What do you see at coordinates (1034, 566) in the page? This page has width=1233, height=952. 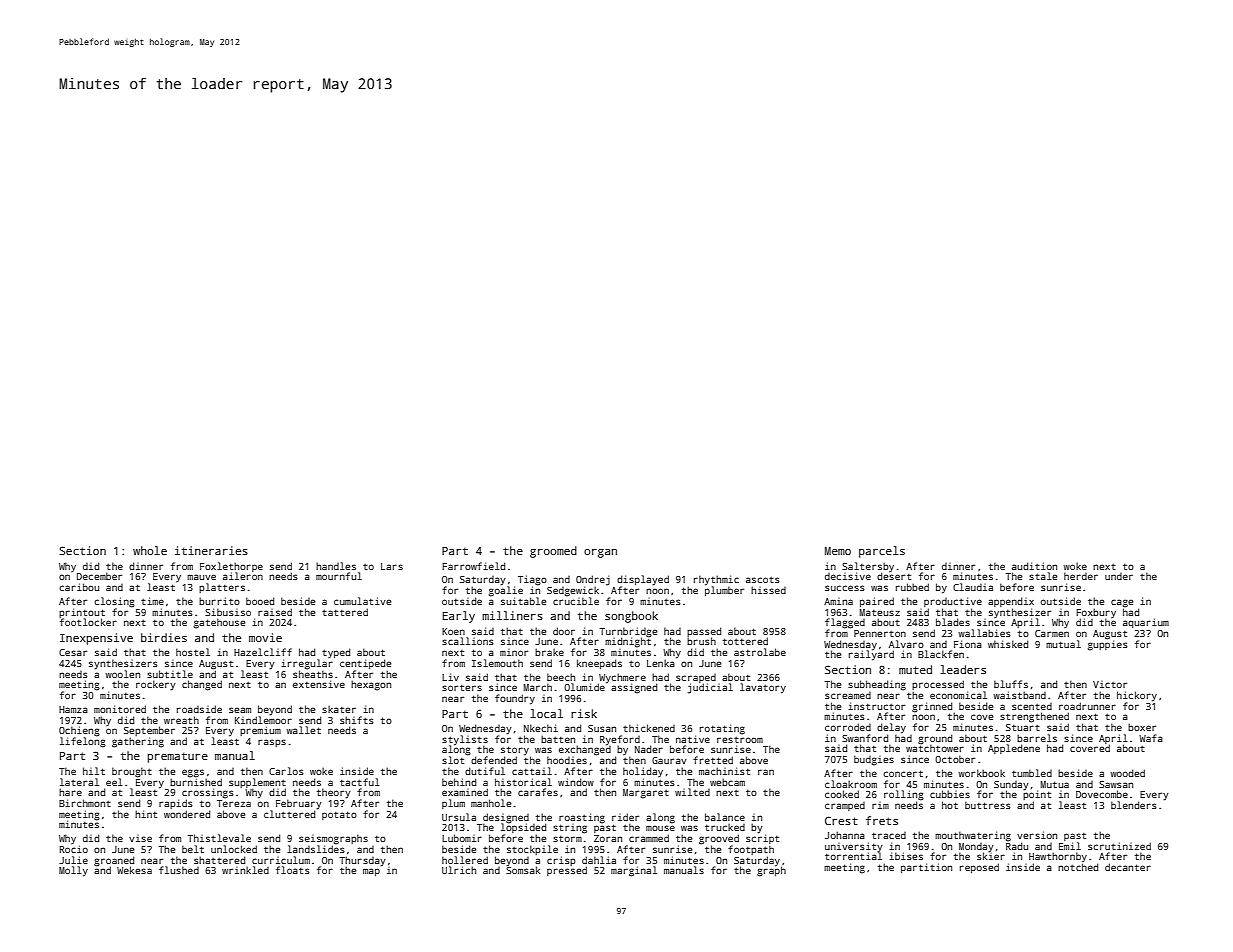 I see `audition` at bounding box center [1034, 566].
